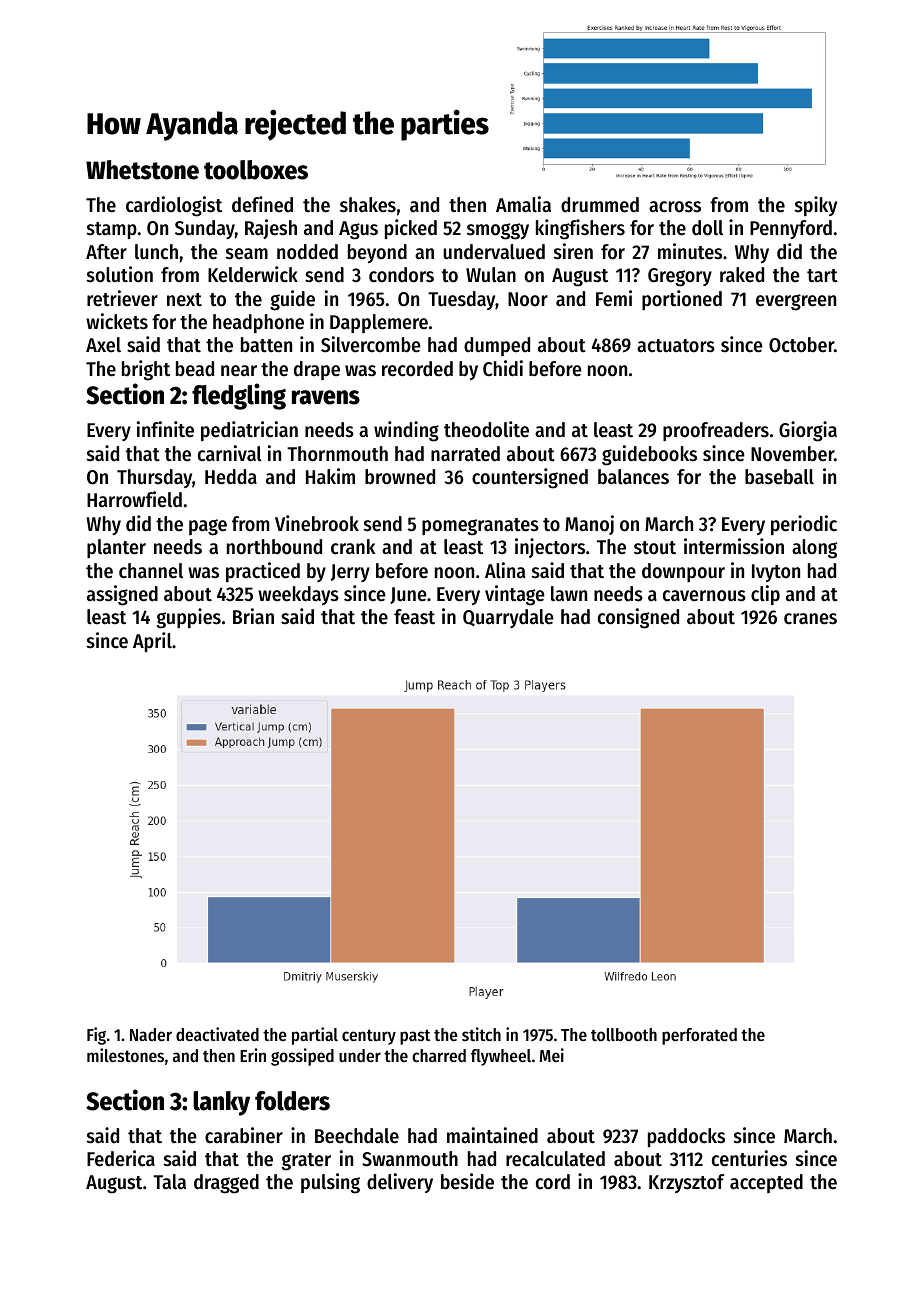 Image resolution: width=924 pixels, height=1311 pixels. I want to click on channel, so click(151, 571).
